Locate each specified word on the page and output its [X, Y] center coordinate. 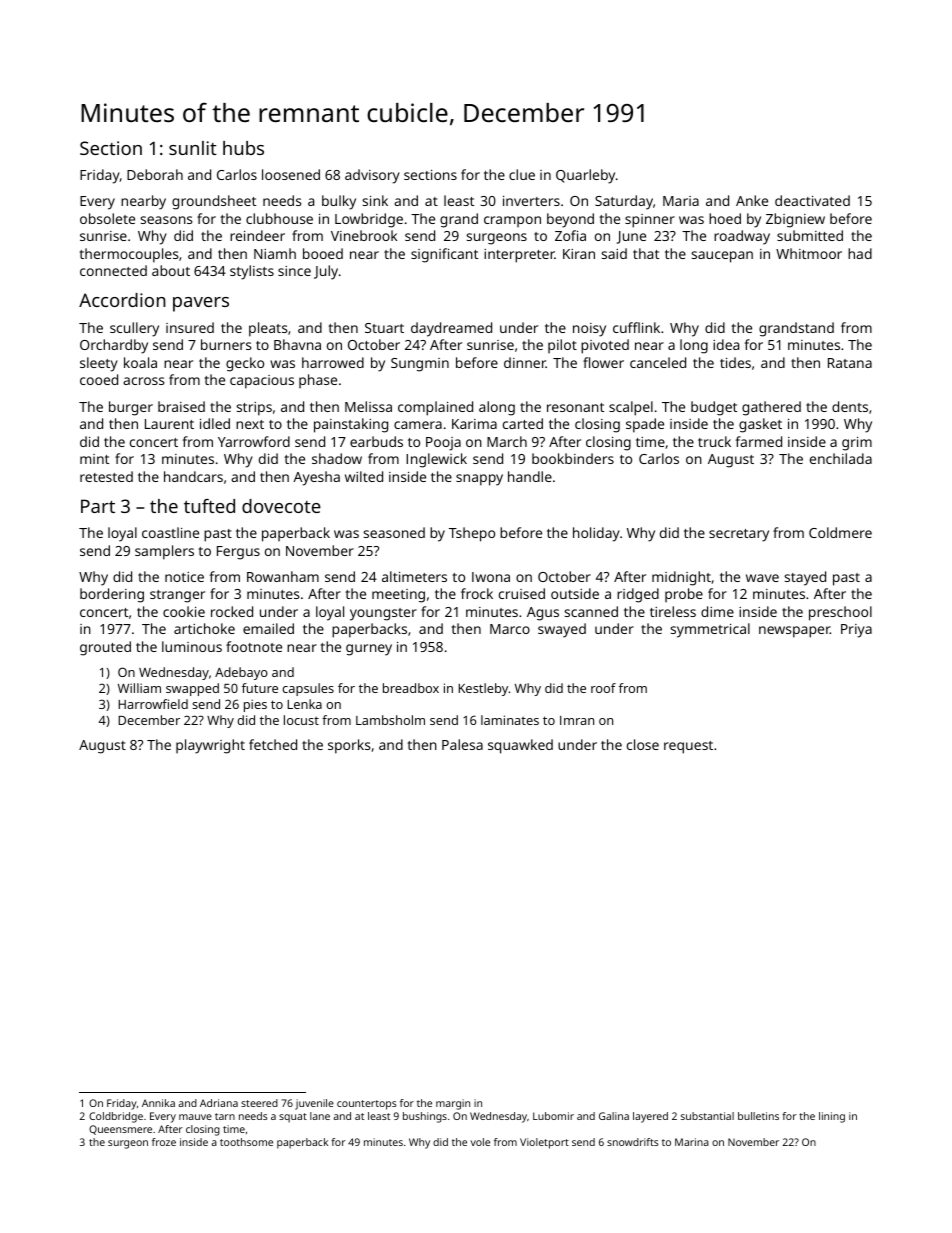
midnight [681, 578]
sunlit [193, 148]
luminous [192, 646]
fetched [273, 744]
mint [94, 459]
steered [259, 1103]
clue [522, 174]
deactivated [812, 200]
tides [735, 362]
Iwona [491, 577]
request [688, 747]
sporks [349, 746]
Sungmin [420, 365]
